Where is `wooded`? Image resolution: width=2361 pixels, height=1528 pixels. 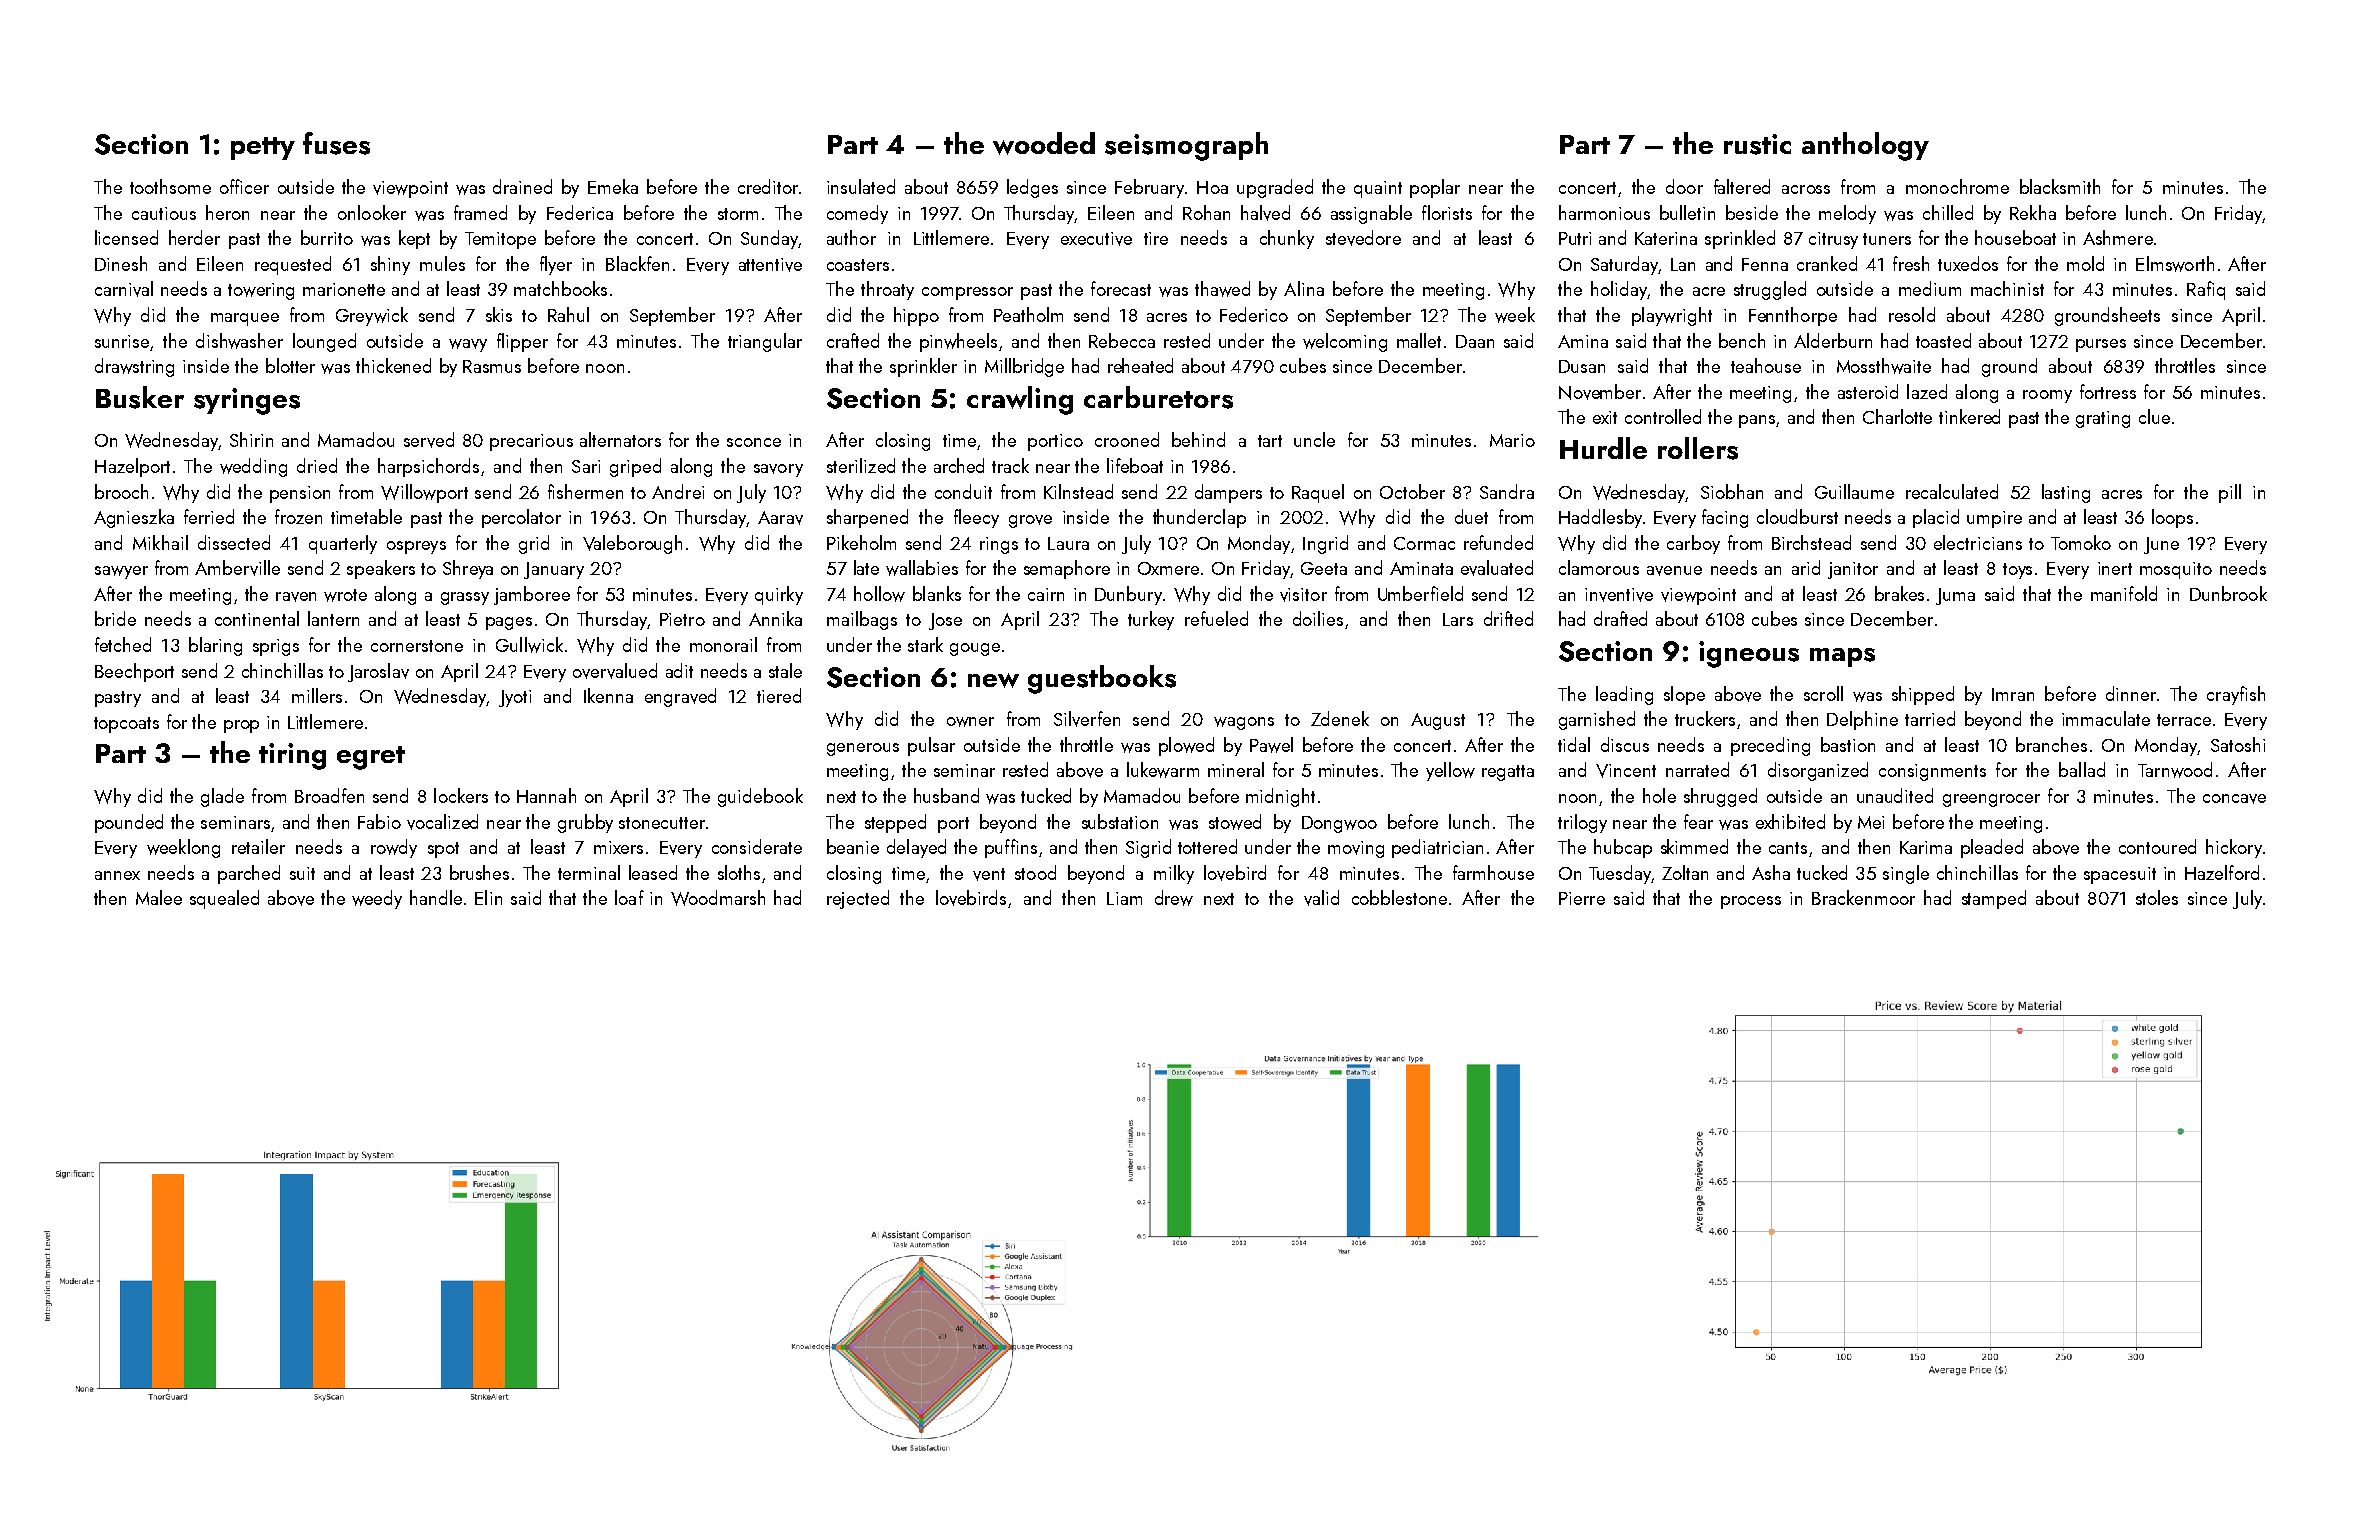 wooded is located at coordinates (1044, 143).
